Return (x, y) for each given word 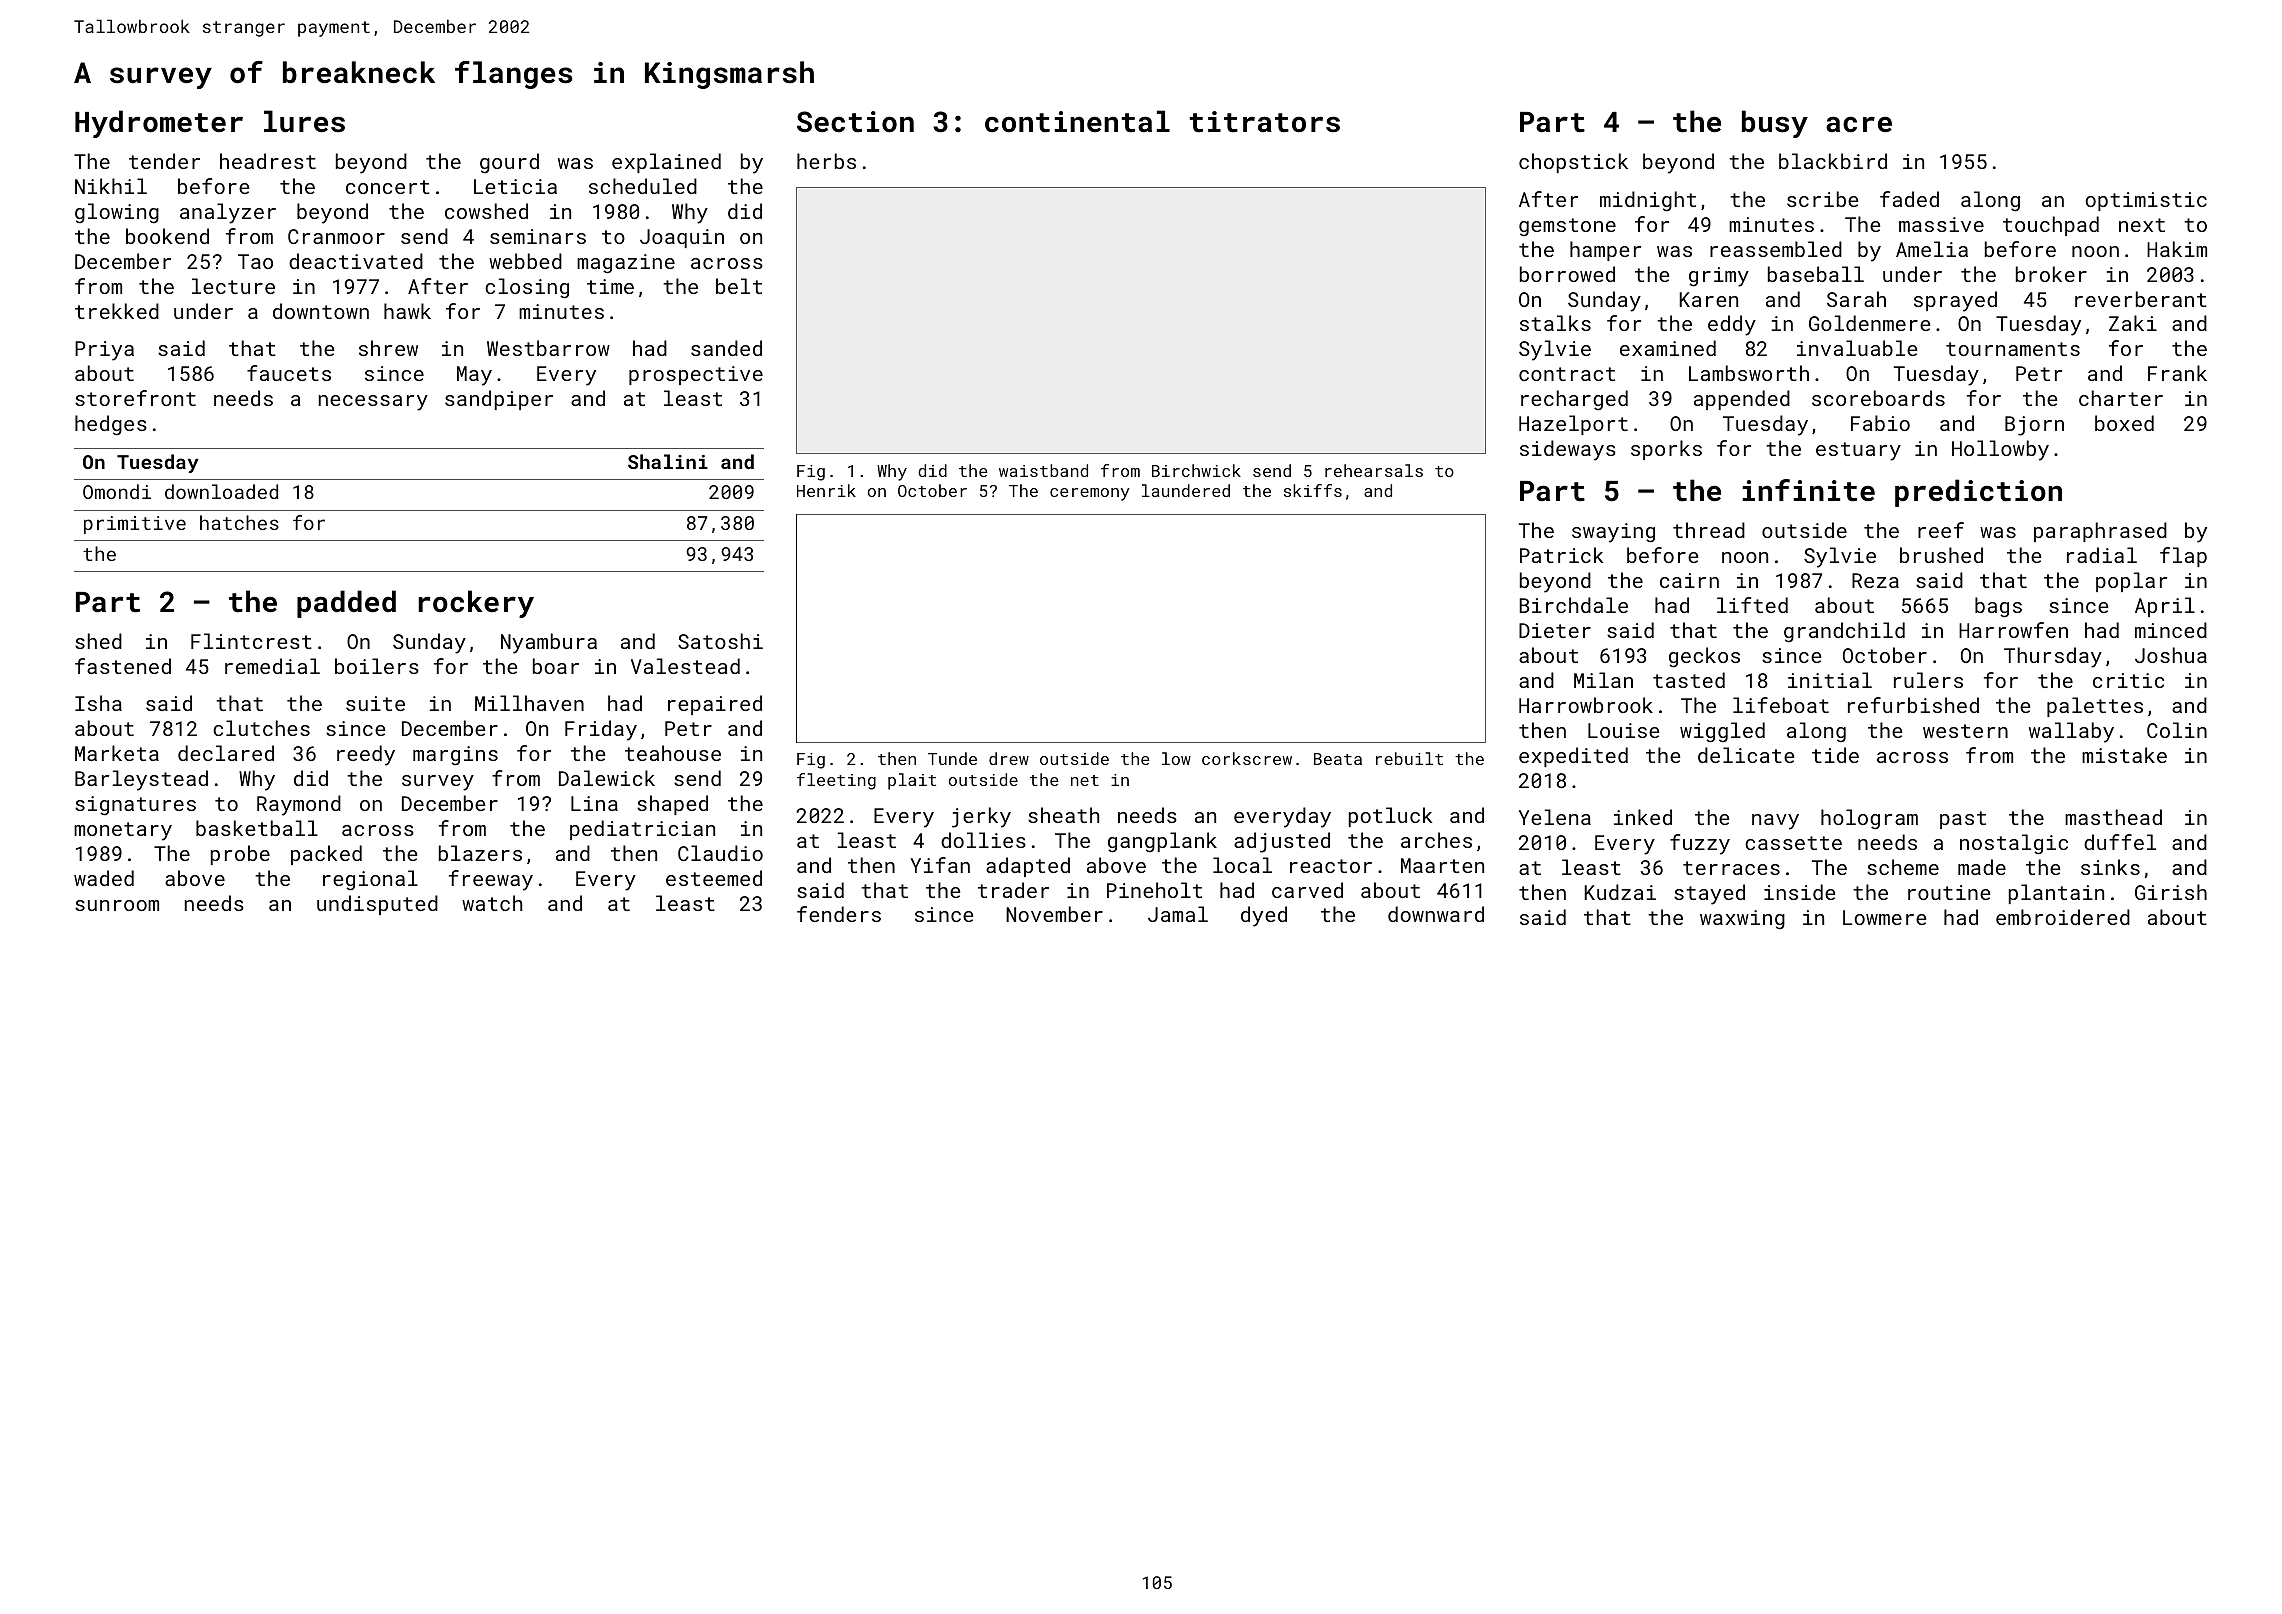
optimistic (2146, 201)
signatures (135, 806)
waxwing (1742, 920)
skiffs (1313, 490)
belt (739, 286)
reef (1941, 530)
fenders (839, 914)
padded (346, 604)
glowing (117, 213)
